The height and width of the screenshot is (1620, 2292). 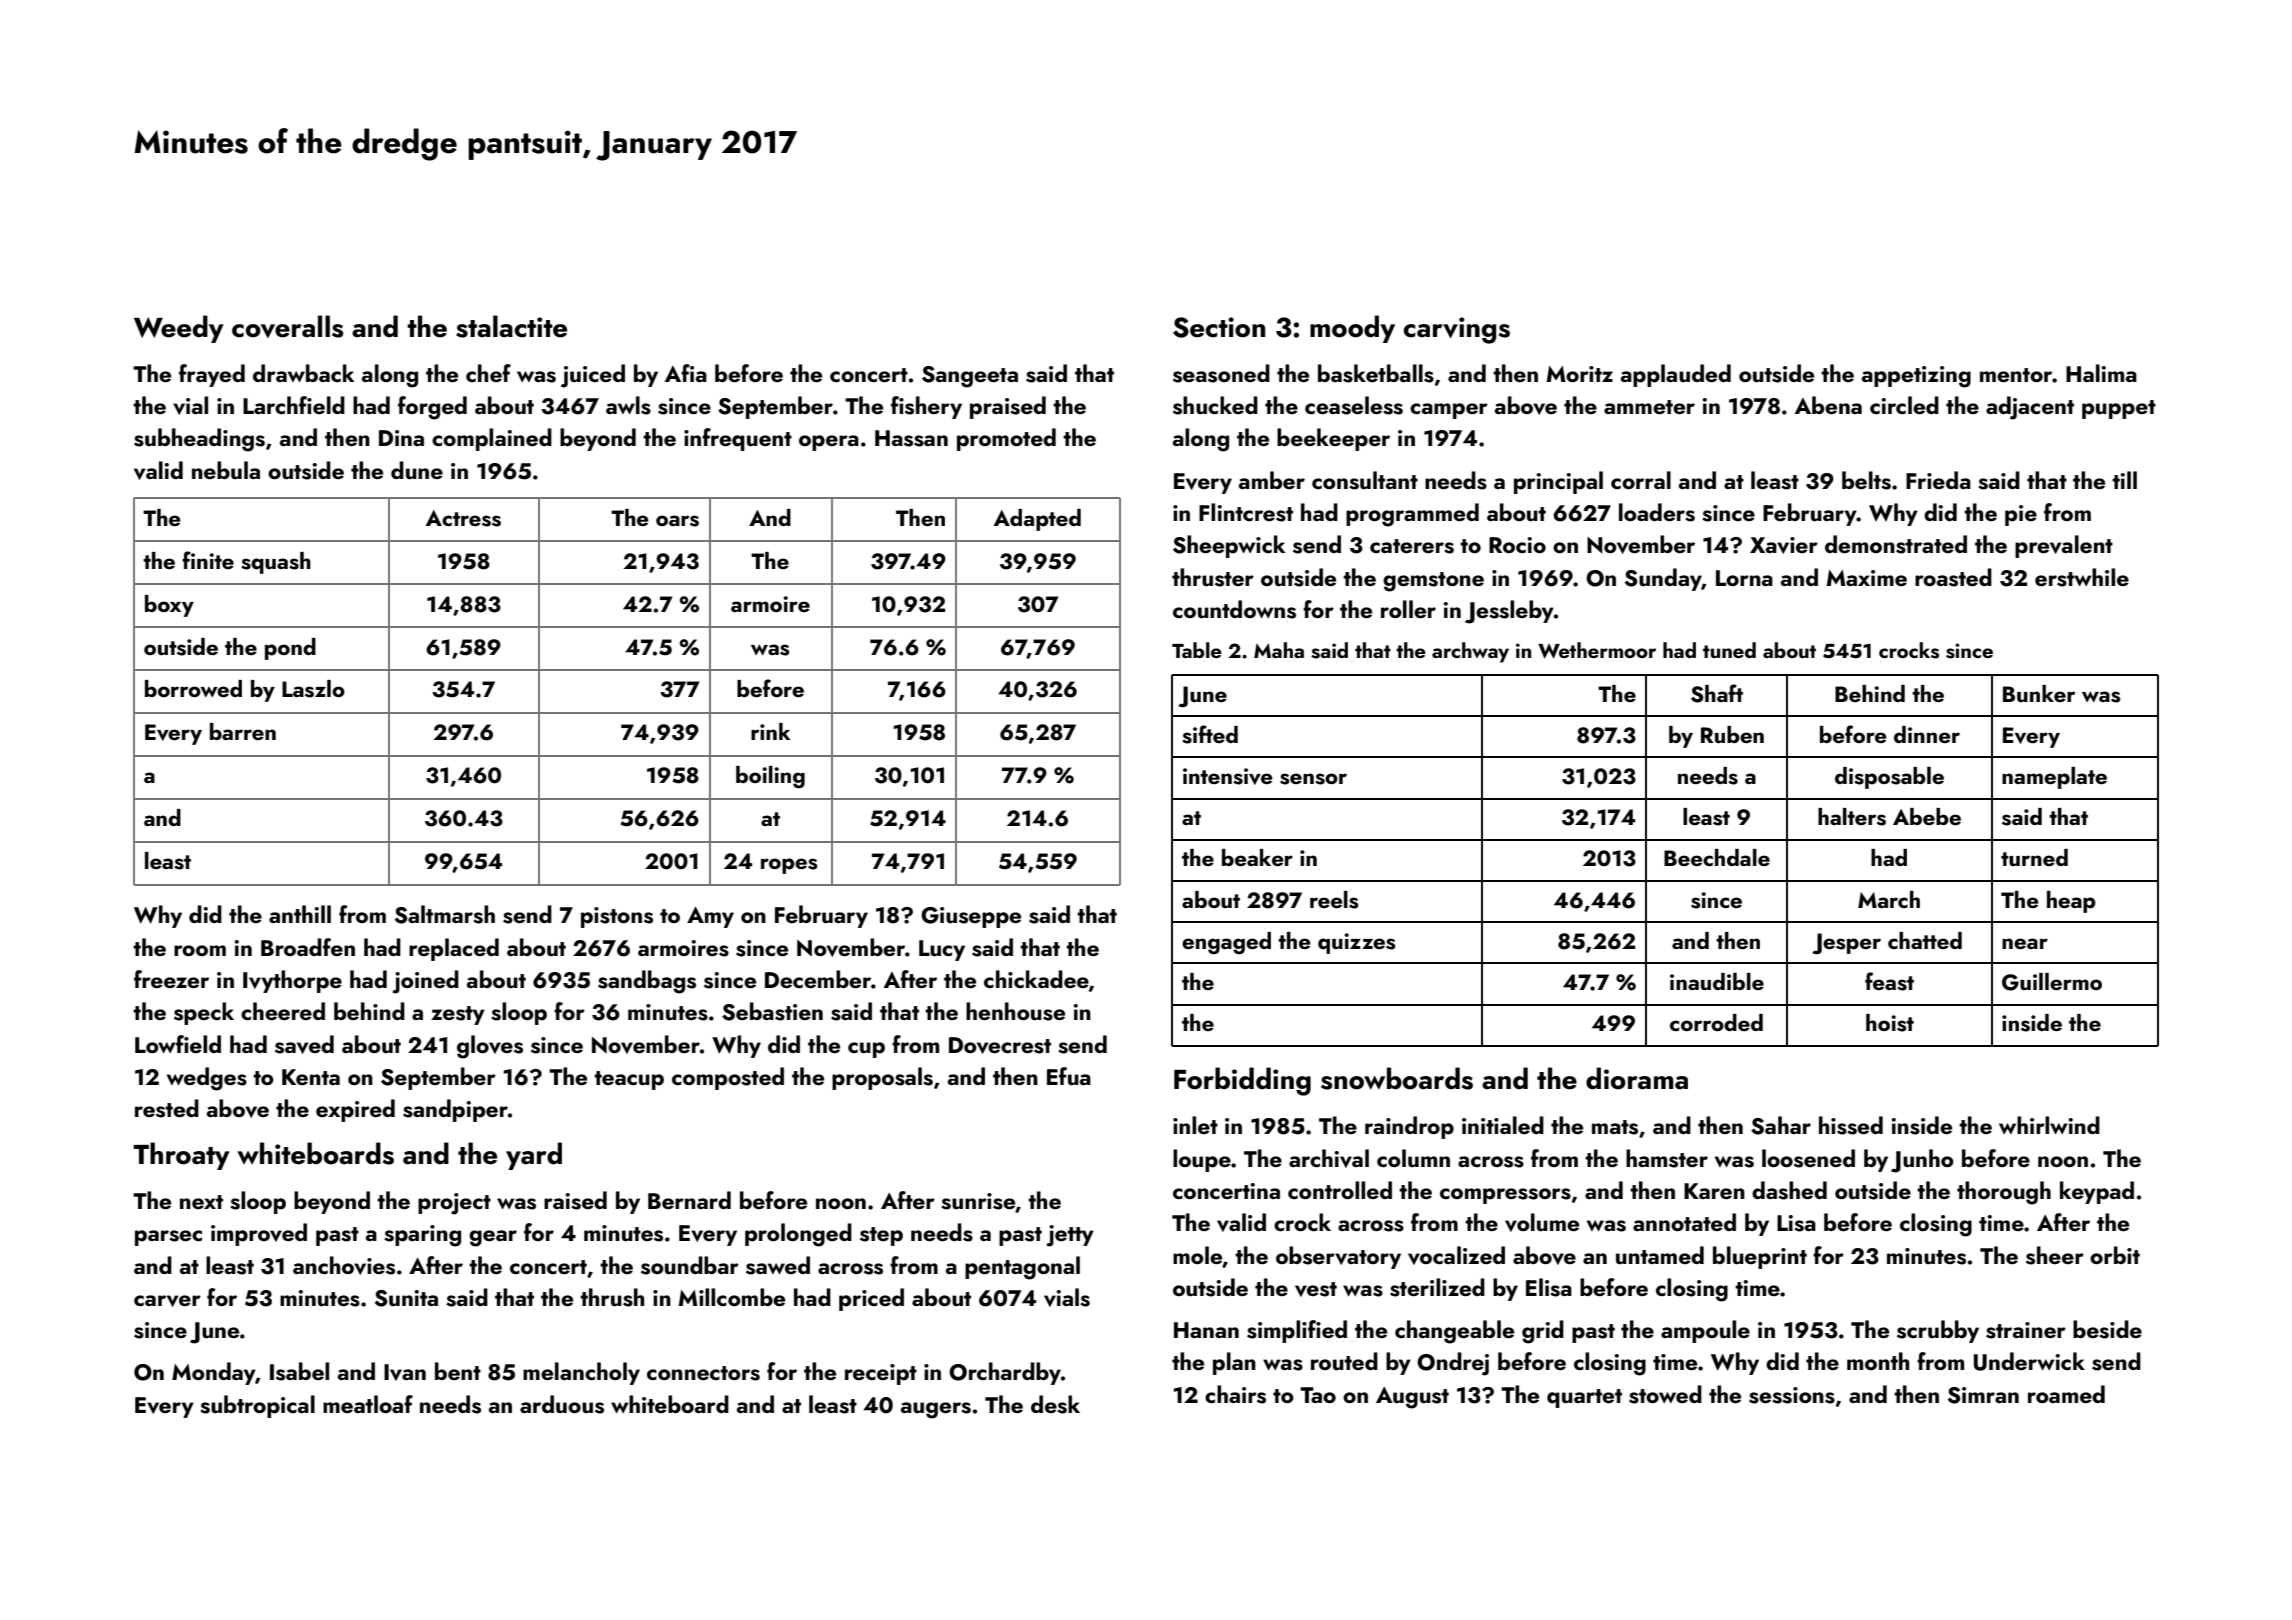 I want to click on pond, so click(x=290, y=649).
